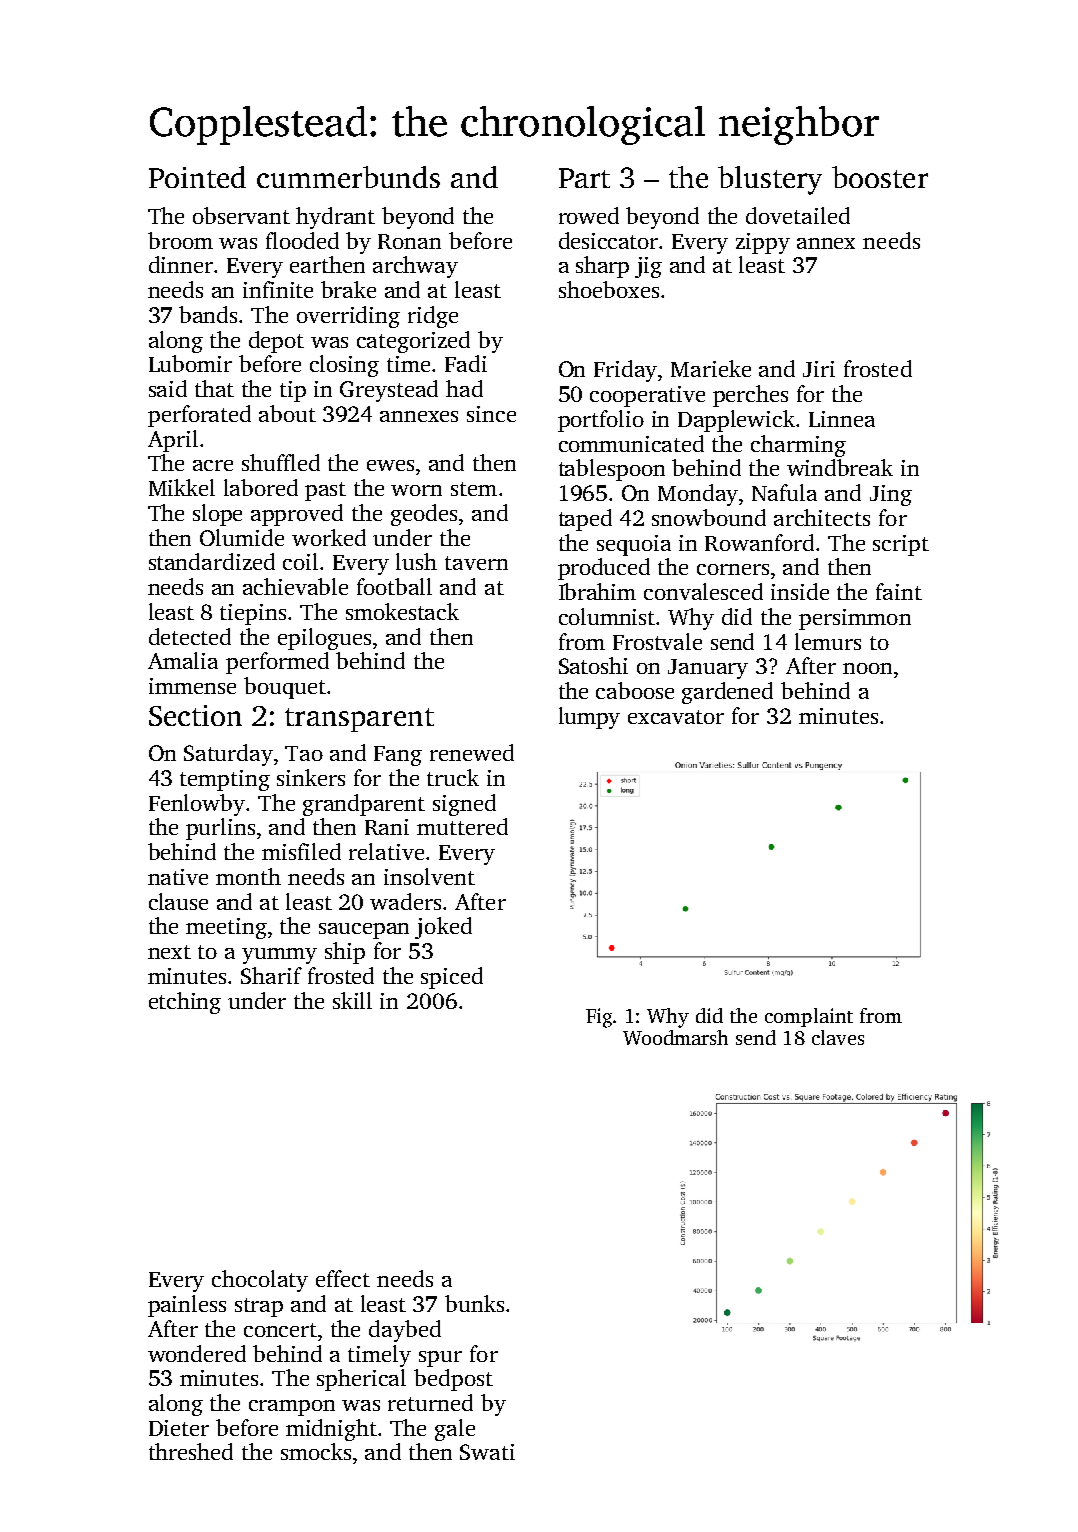  I want to click on threshed, so click(191, 1451).
